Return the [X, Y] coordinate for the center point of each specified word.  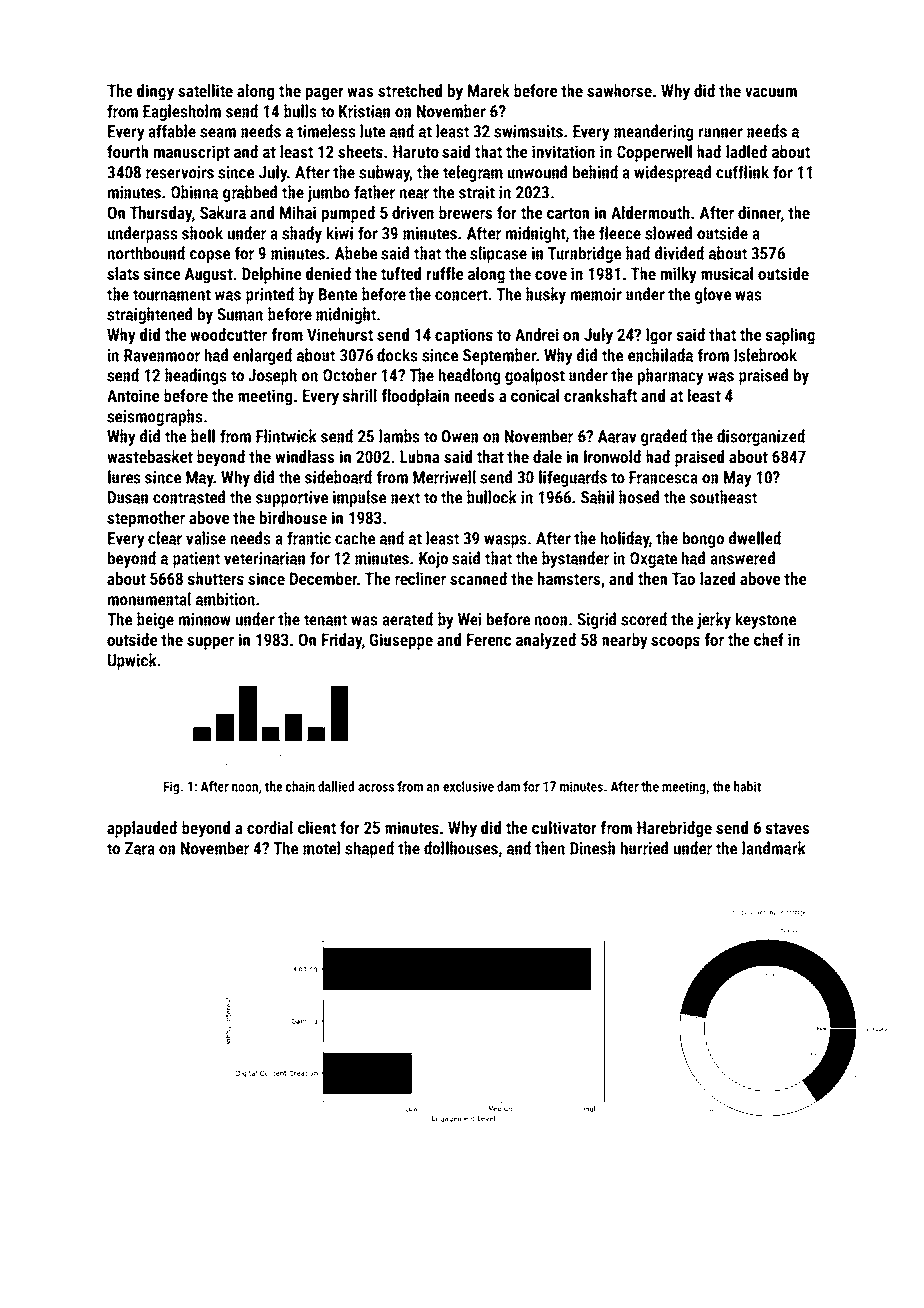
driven [413, 212]
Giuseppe [401, 641]
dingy [155, 92]
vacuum [771, 92]
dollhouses [461, 848]
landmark [774, 848]
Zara [140, 848]
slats [123, 273]
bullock [492, 497]
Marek [489, 90]
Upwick [132, 661]
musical [727, 273]
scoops [675, 643]
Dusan [128, 497]
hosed [639, 497]
